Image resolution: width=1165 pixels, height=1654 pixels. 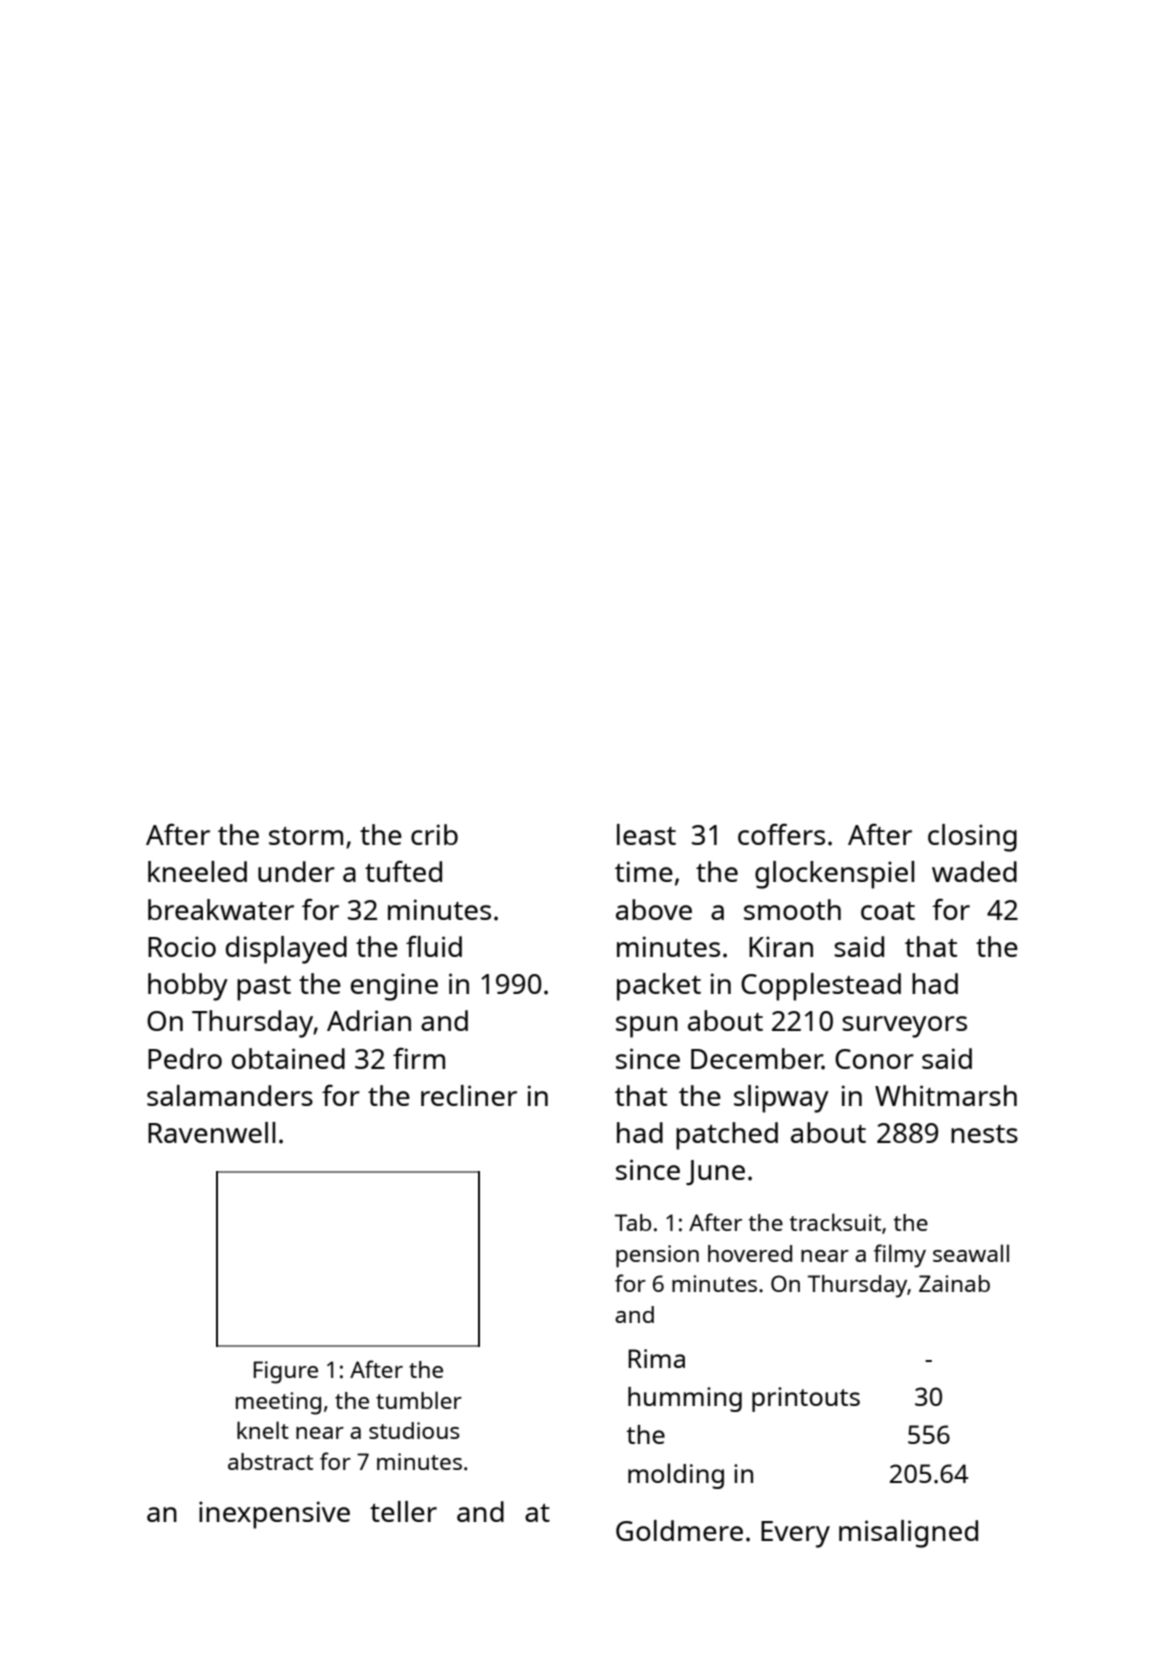 I want to click on Kiran, so click(x=781, y=946).
